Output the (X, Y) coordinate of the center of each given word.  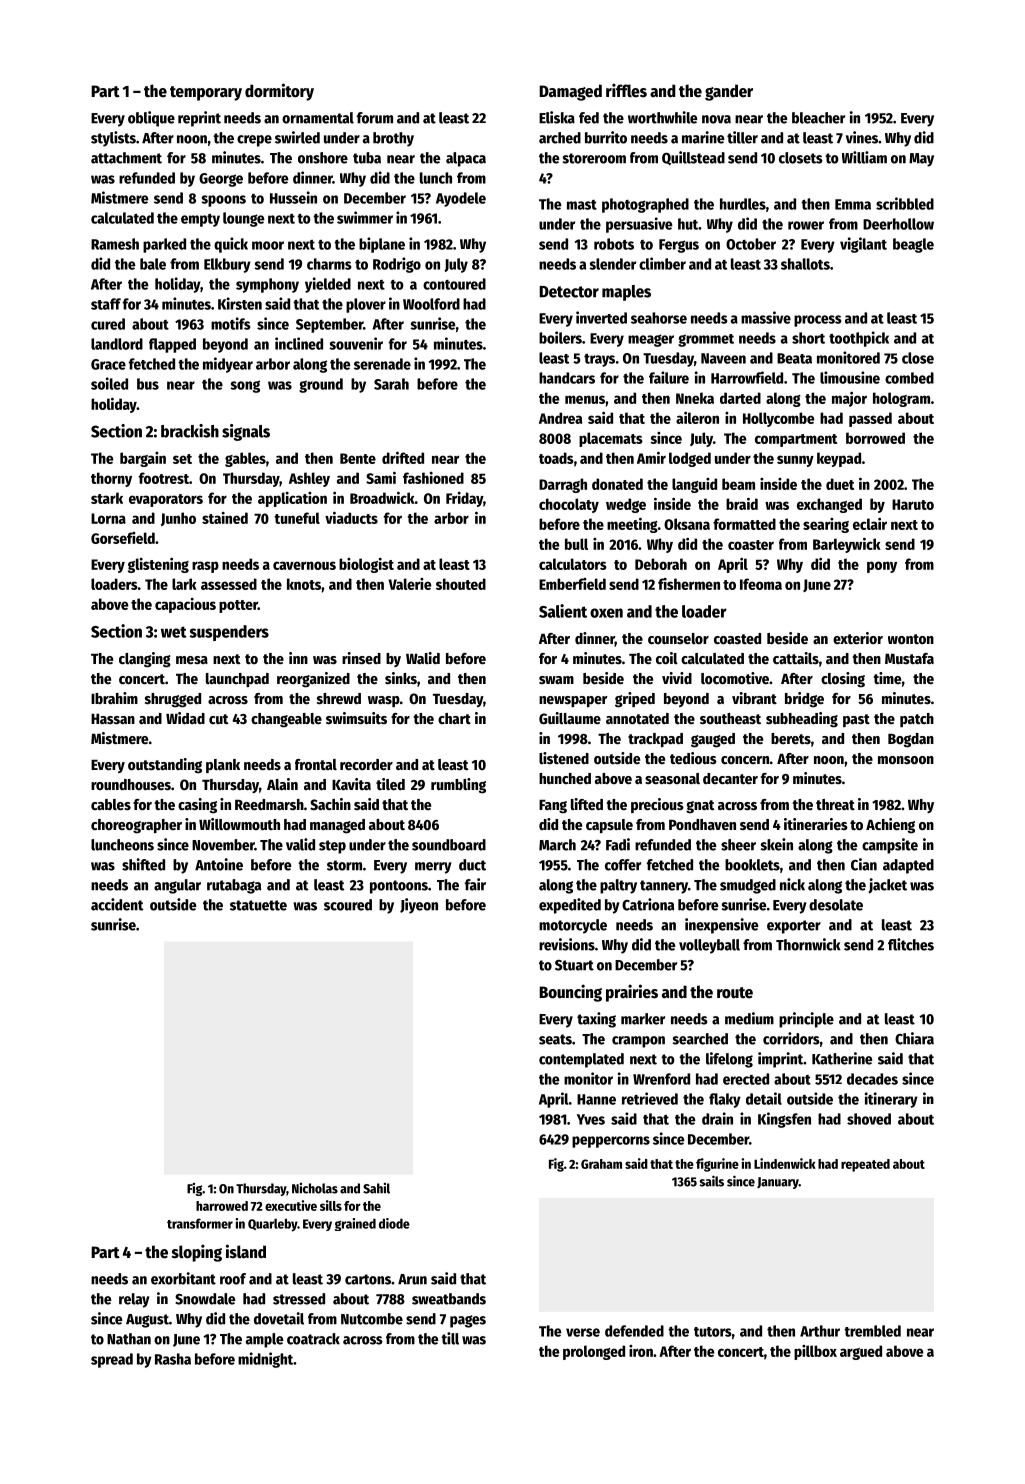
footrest (164, 478)
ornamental (318, 118)
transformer (200, 1223)
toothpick (859, 339)
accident (117, 904)
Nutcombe (372, 1319)
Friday (464, 499)
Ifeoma (761, 584)
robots (614, 244)
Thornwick (808, 944)
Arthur (820, 1331)
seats (555, 1039)
